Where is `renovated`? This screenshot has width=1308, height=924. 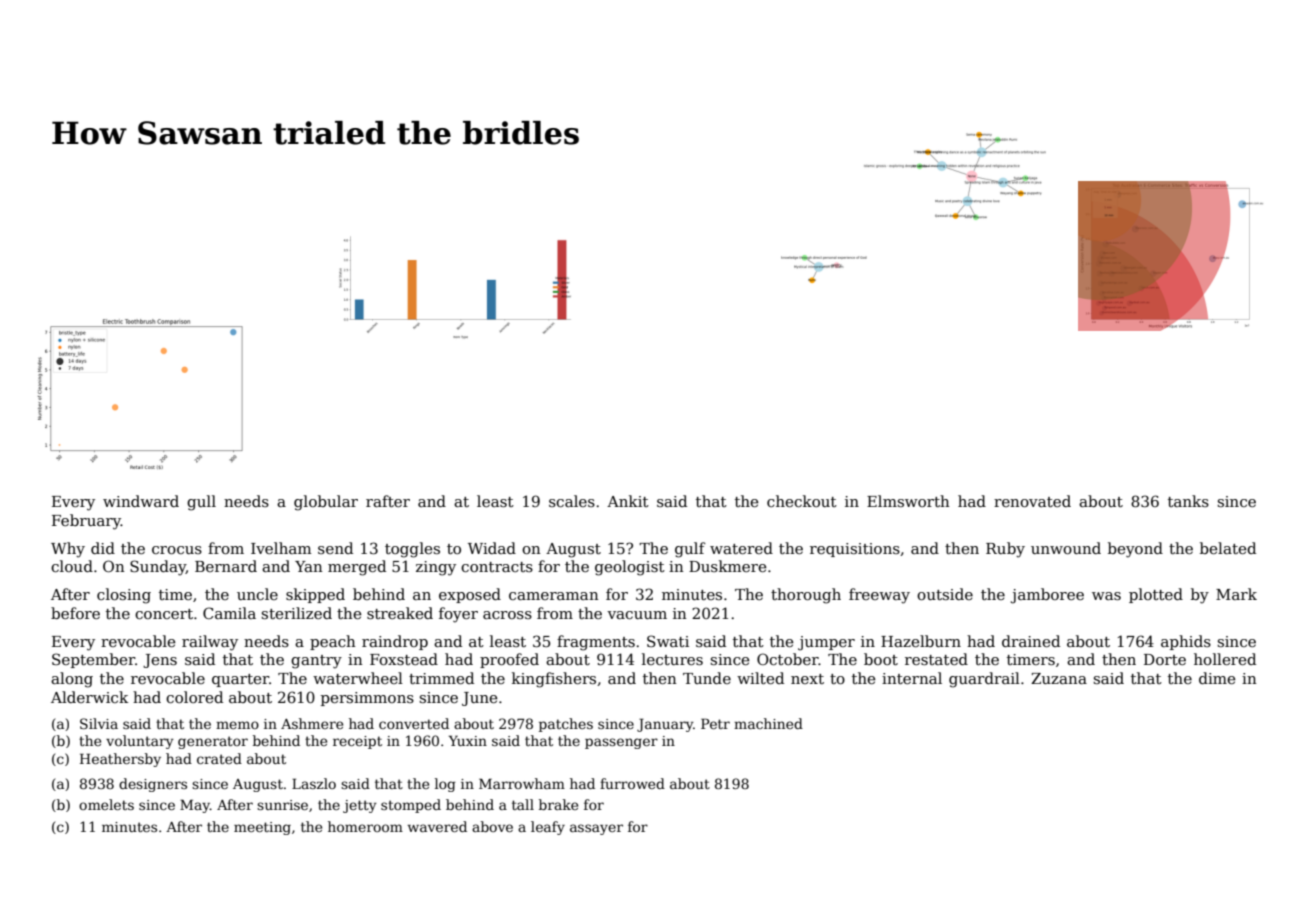
renovated is located at coordinates (1032, 501).
